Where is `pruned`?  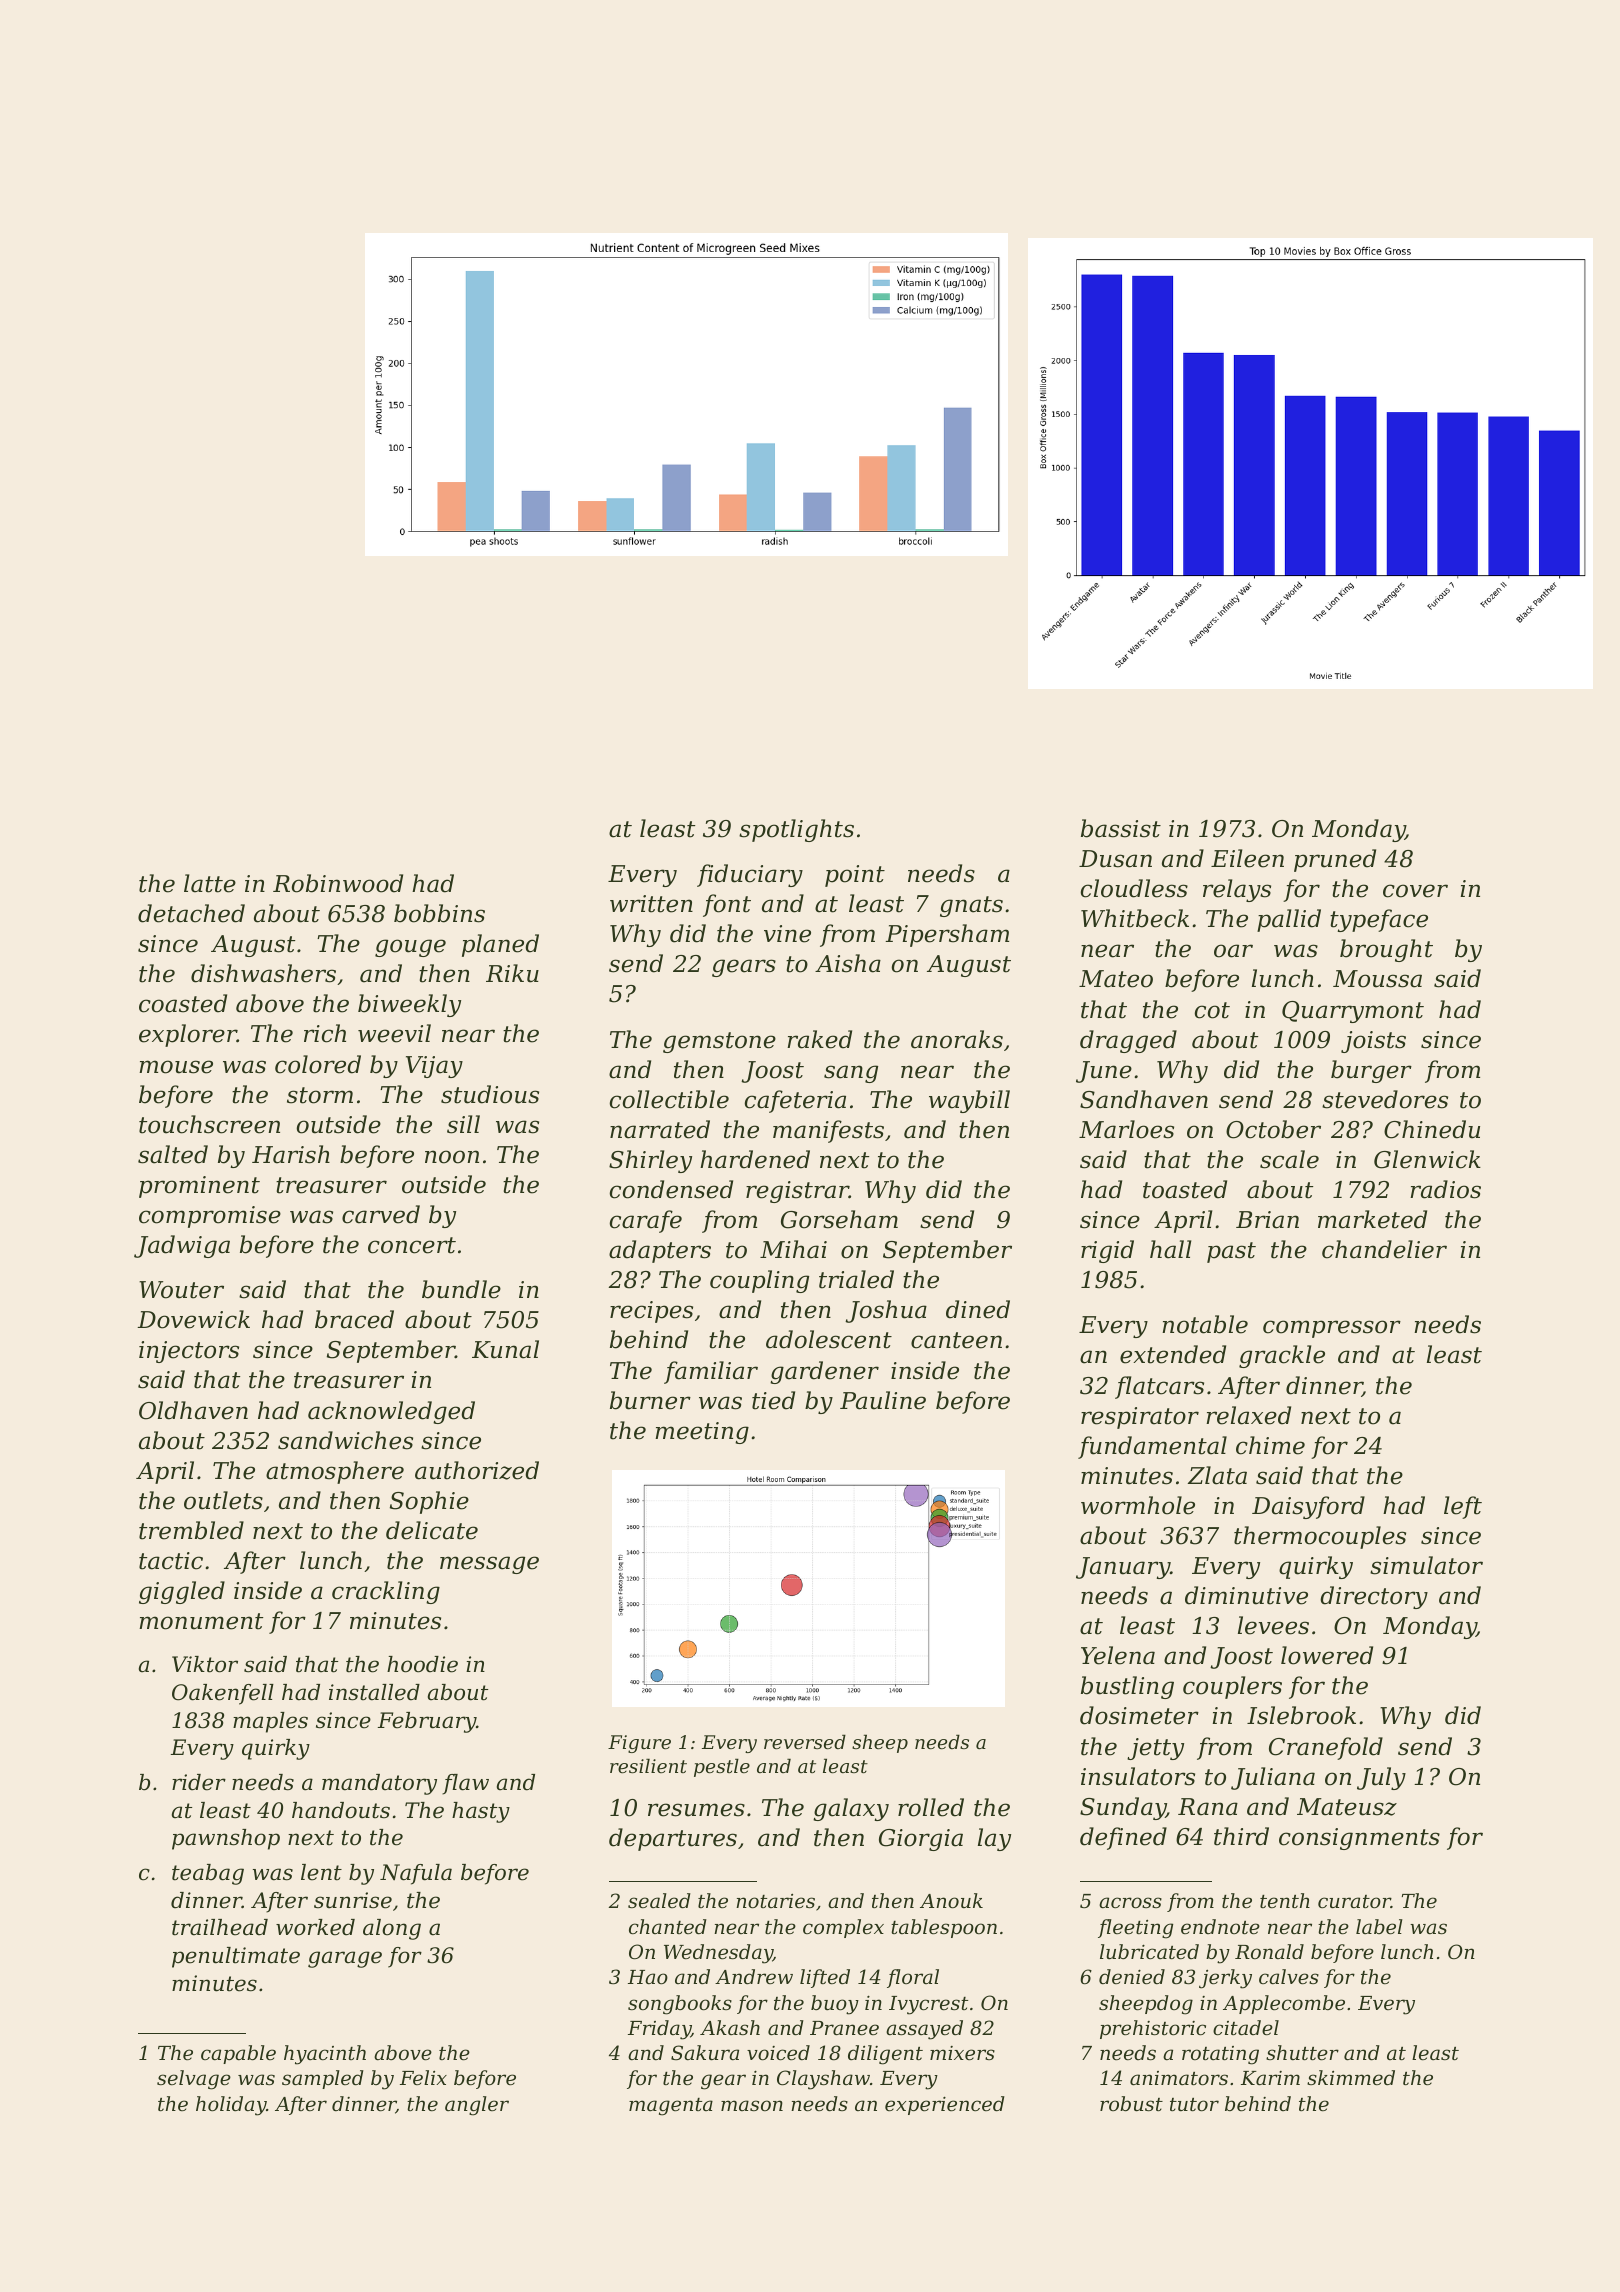 pruned is located at coordinates (1335, 860).
